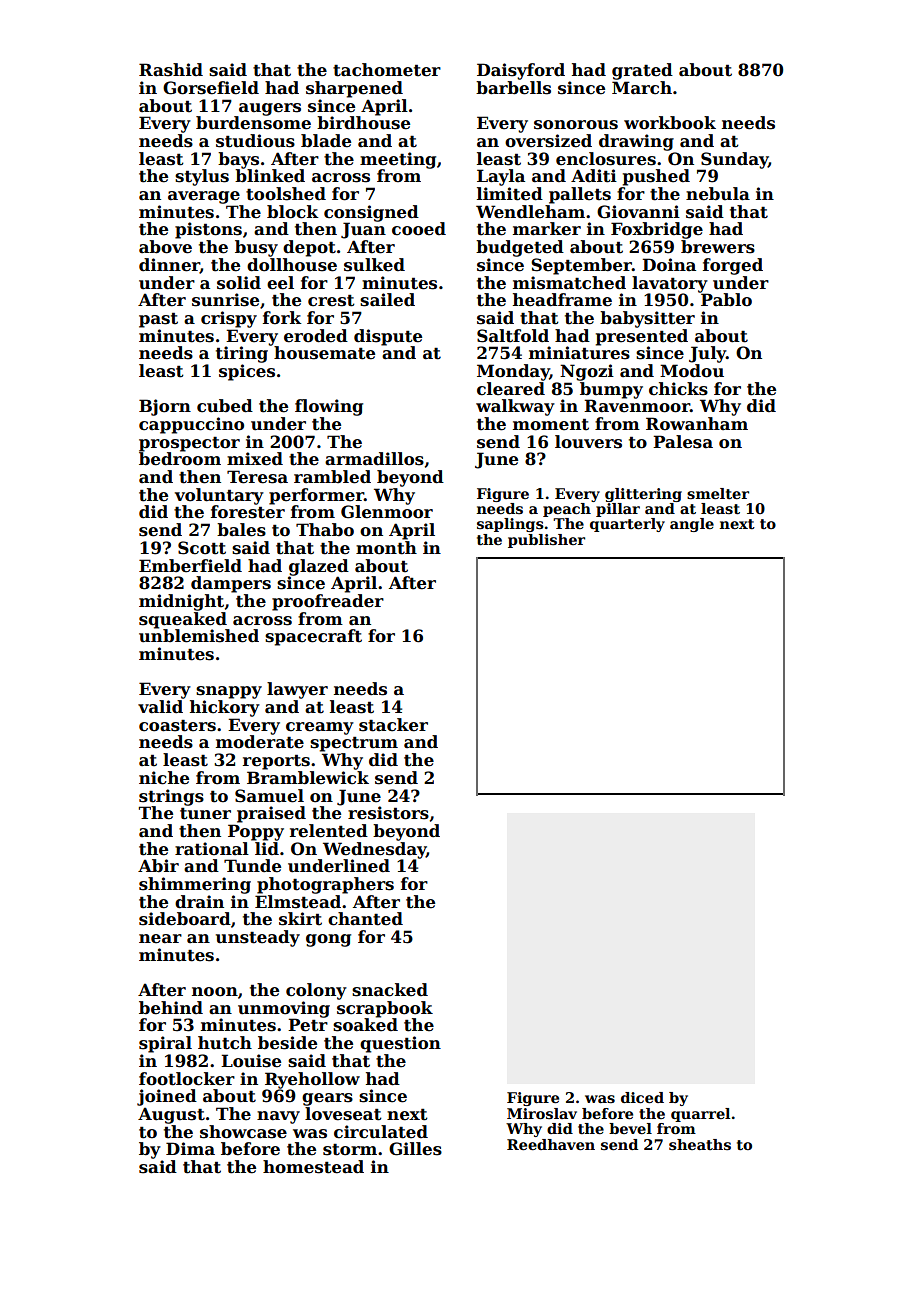 The width and height of the page is (924, 1314). Describe the element at coordinates (190, 1149) in the page. I see `Dima` at that location.
